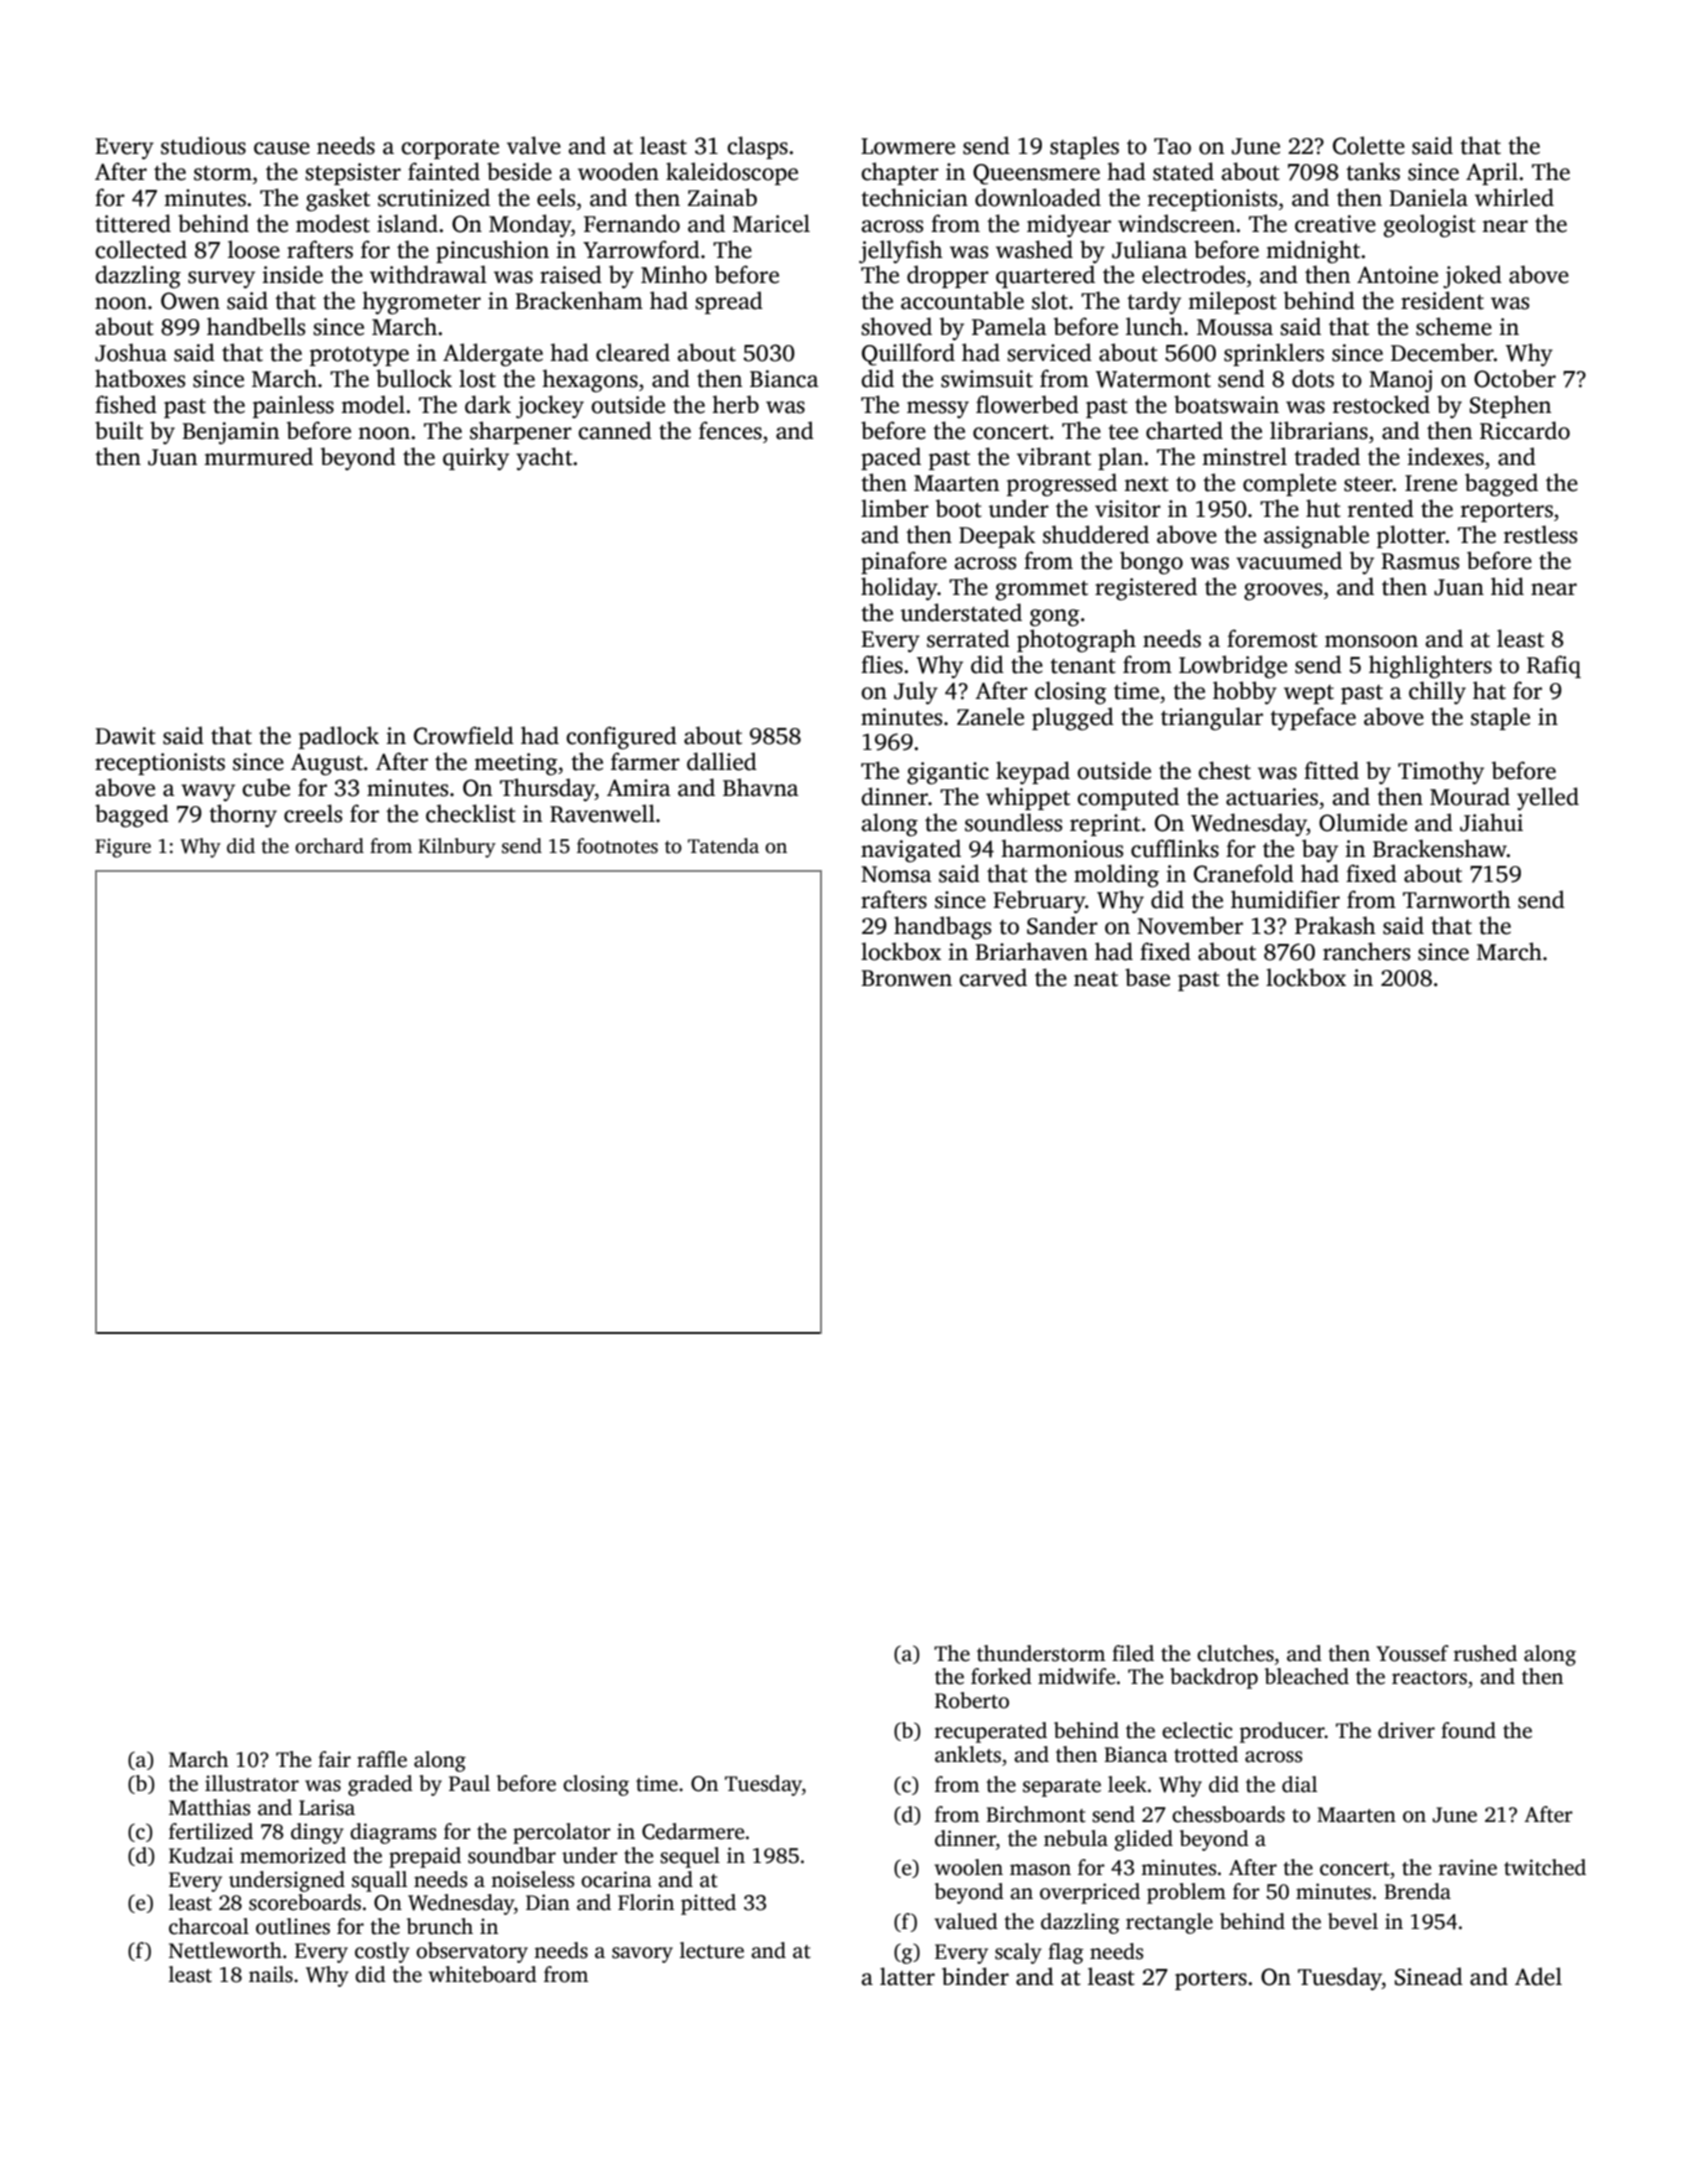  Describe the element at coordinates (125, 736) in the image. I see `Dawit` at that location.
